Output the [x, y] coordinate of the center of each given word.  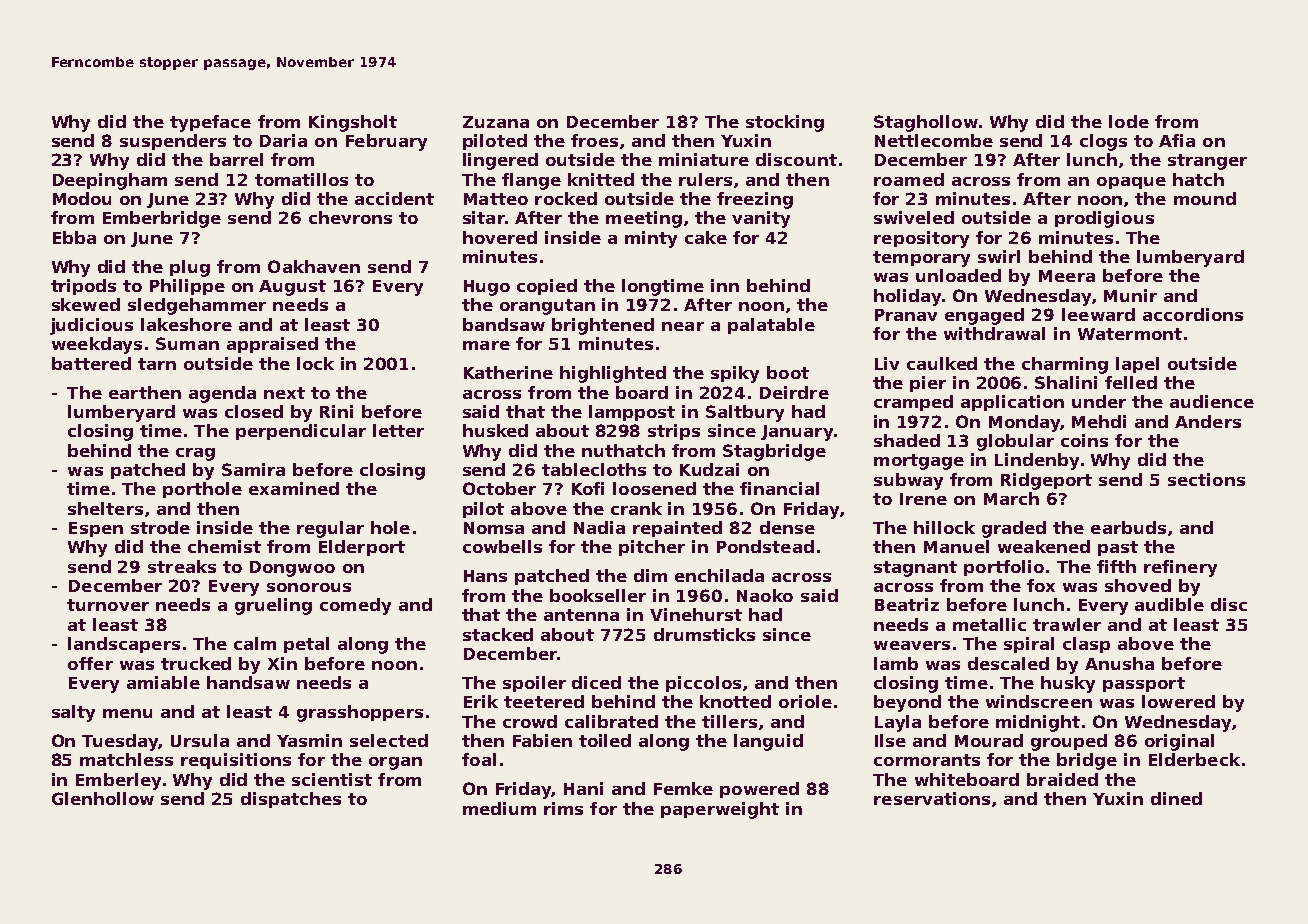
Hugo [487, 288]
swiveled [914, 217]
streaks [182, 566]
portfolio [1004, 568]
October [499, 488]
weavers [912, 645]
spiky [735, 374]
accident [394, 198]
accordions [1193, 314]
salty [73, 713]
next [284, 393]
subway [908, 481]
